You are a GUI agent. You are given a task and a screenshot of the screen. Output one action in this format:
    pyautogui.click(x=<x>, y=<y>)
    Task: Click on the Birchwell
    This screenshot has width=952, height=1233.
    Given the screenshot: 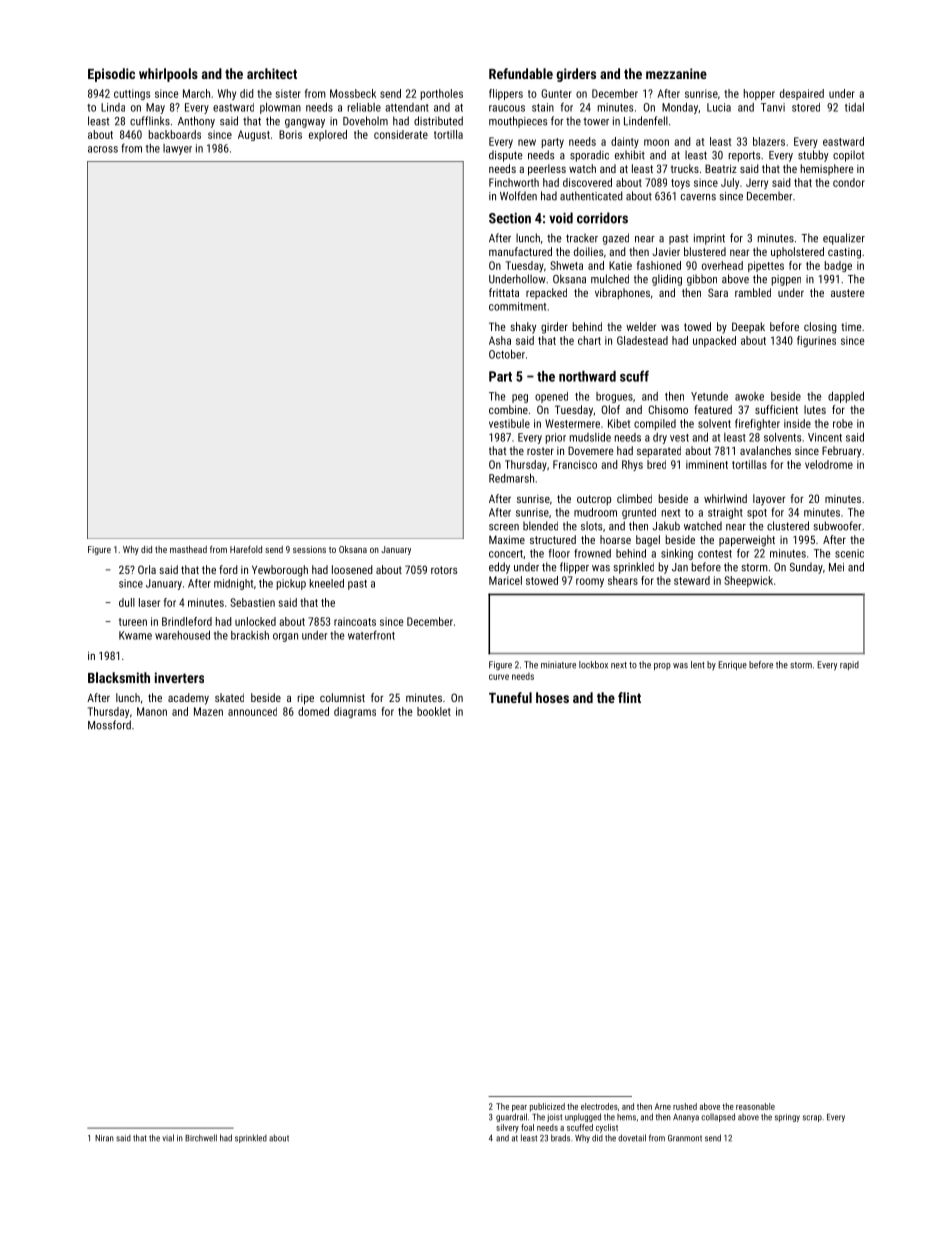 What is the action you would take?
    pyautogui.click(x=201, y=1138)
